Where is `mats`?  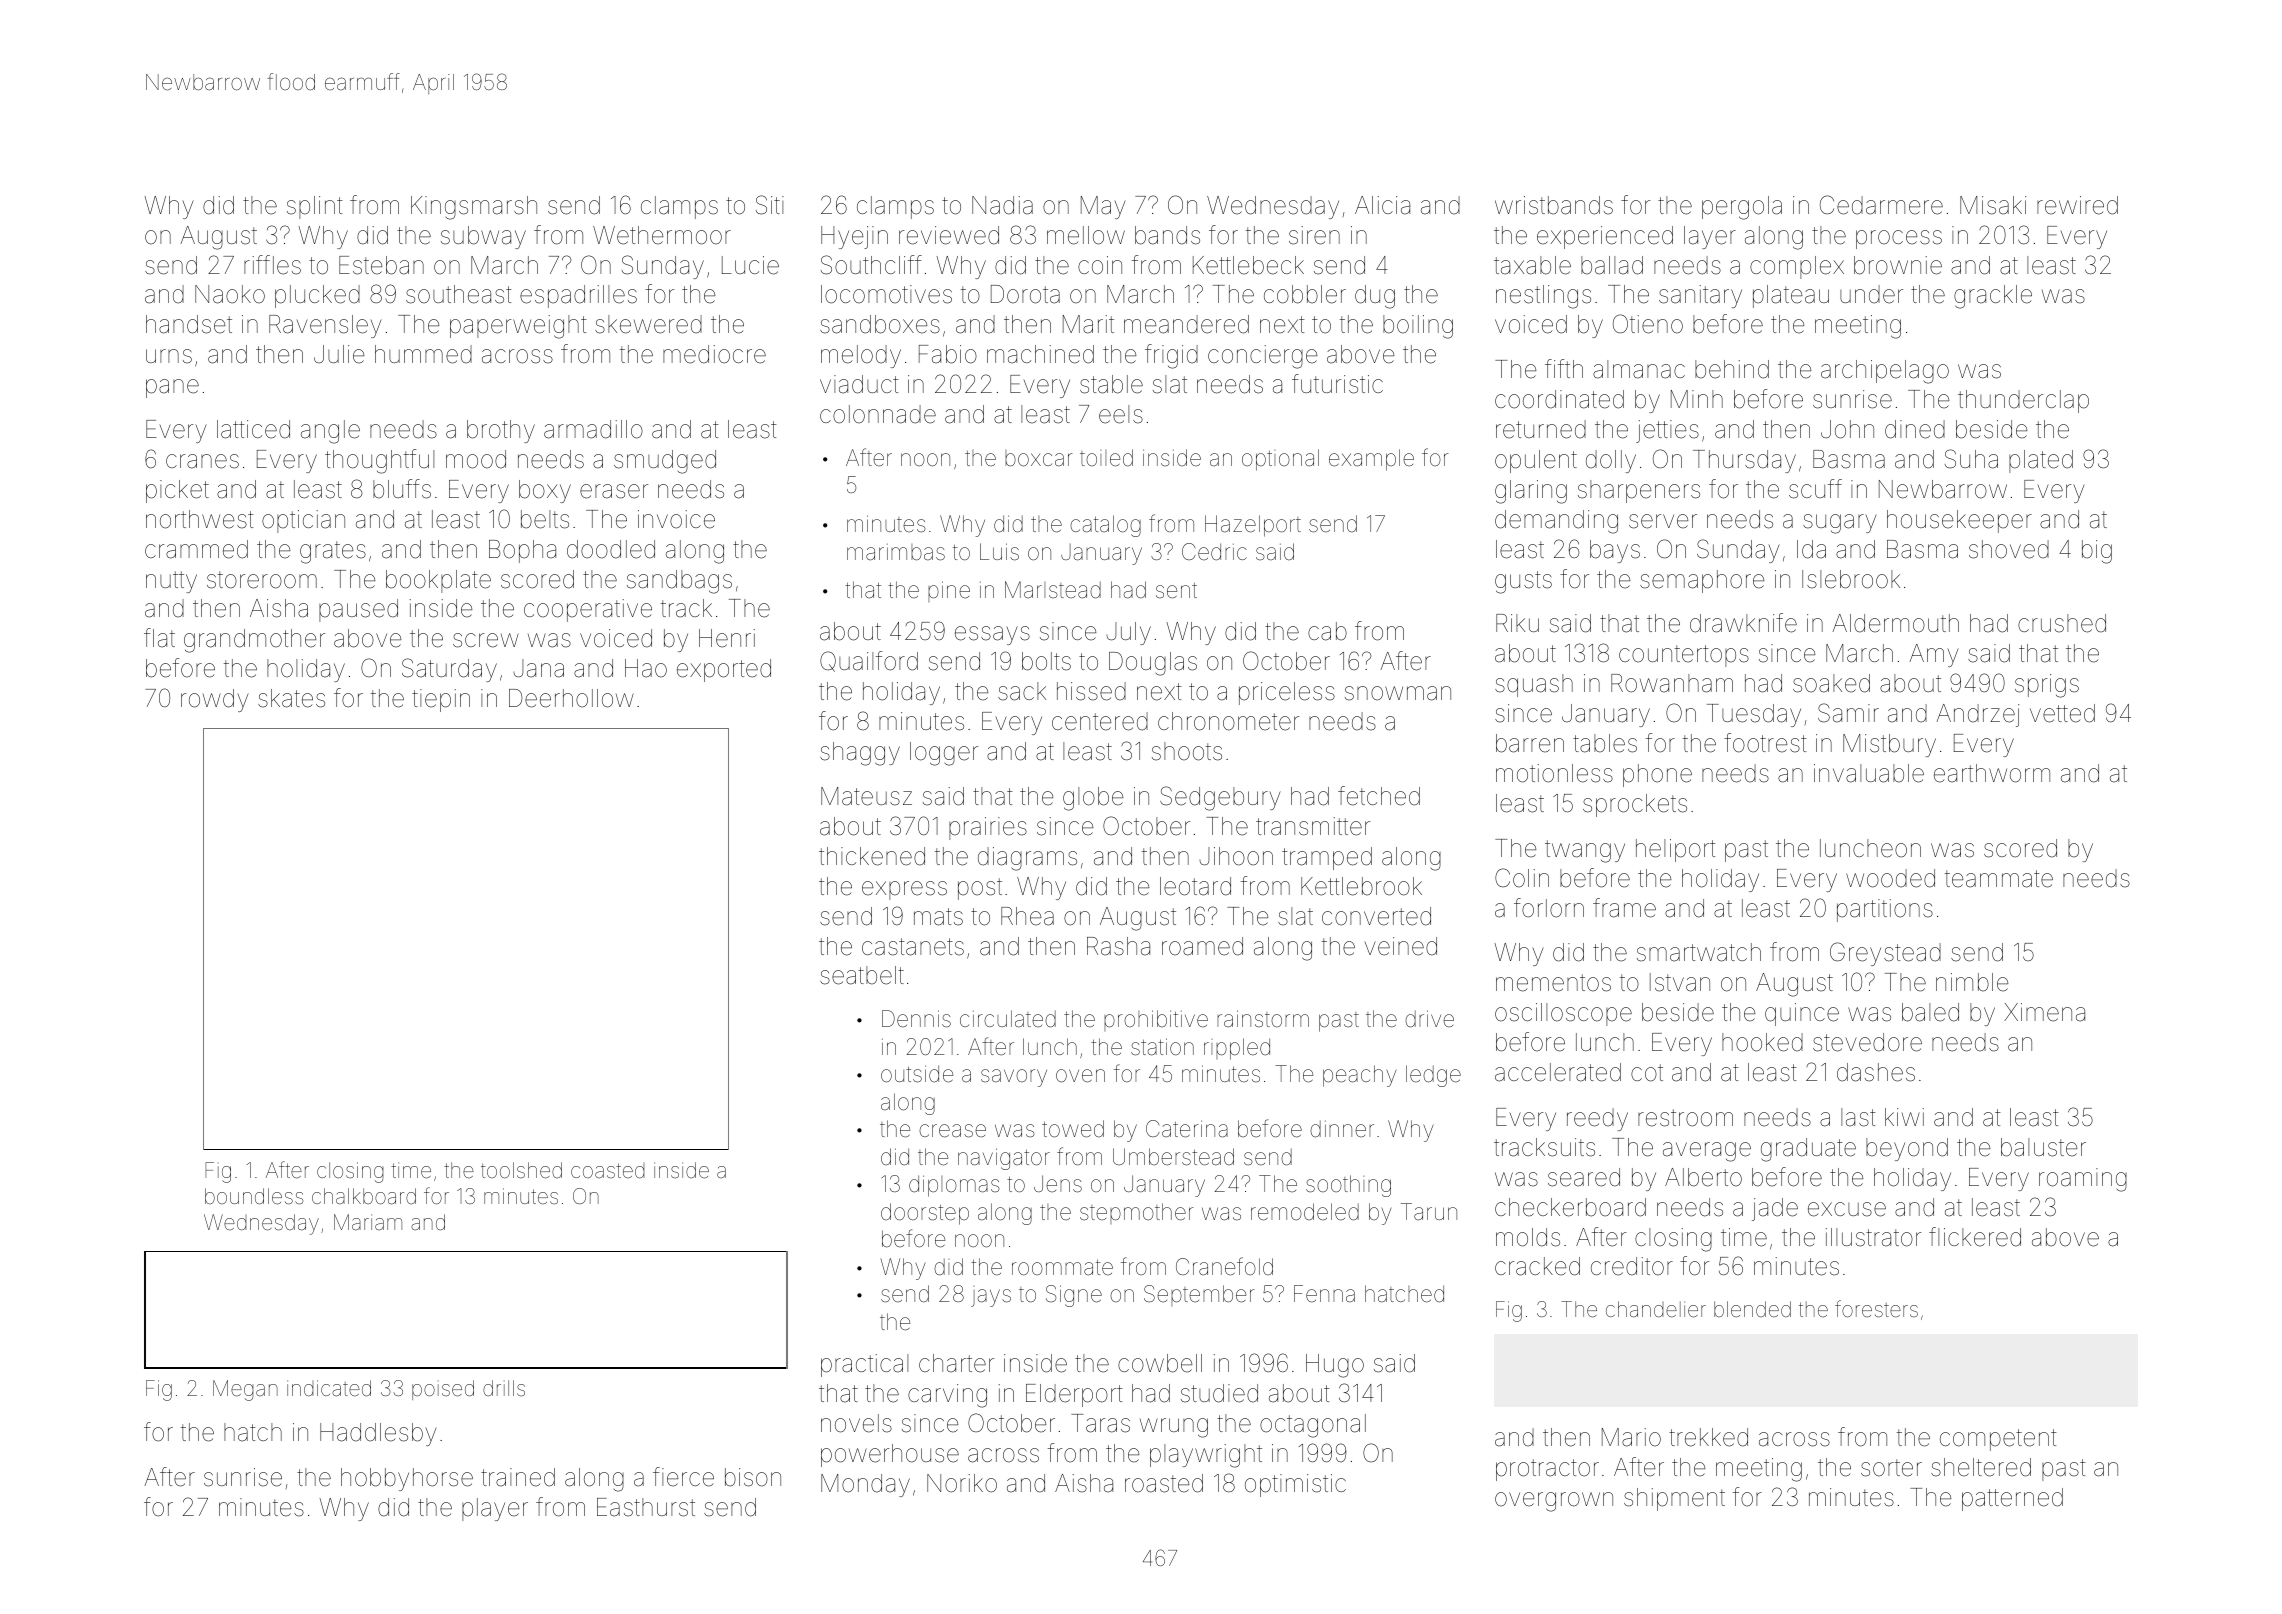
mats is located at coordinates (938, 917).
